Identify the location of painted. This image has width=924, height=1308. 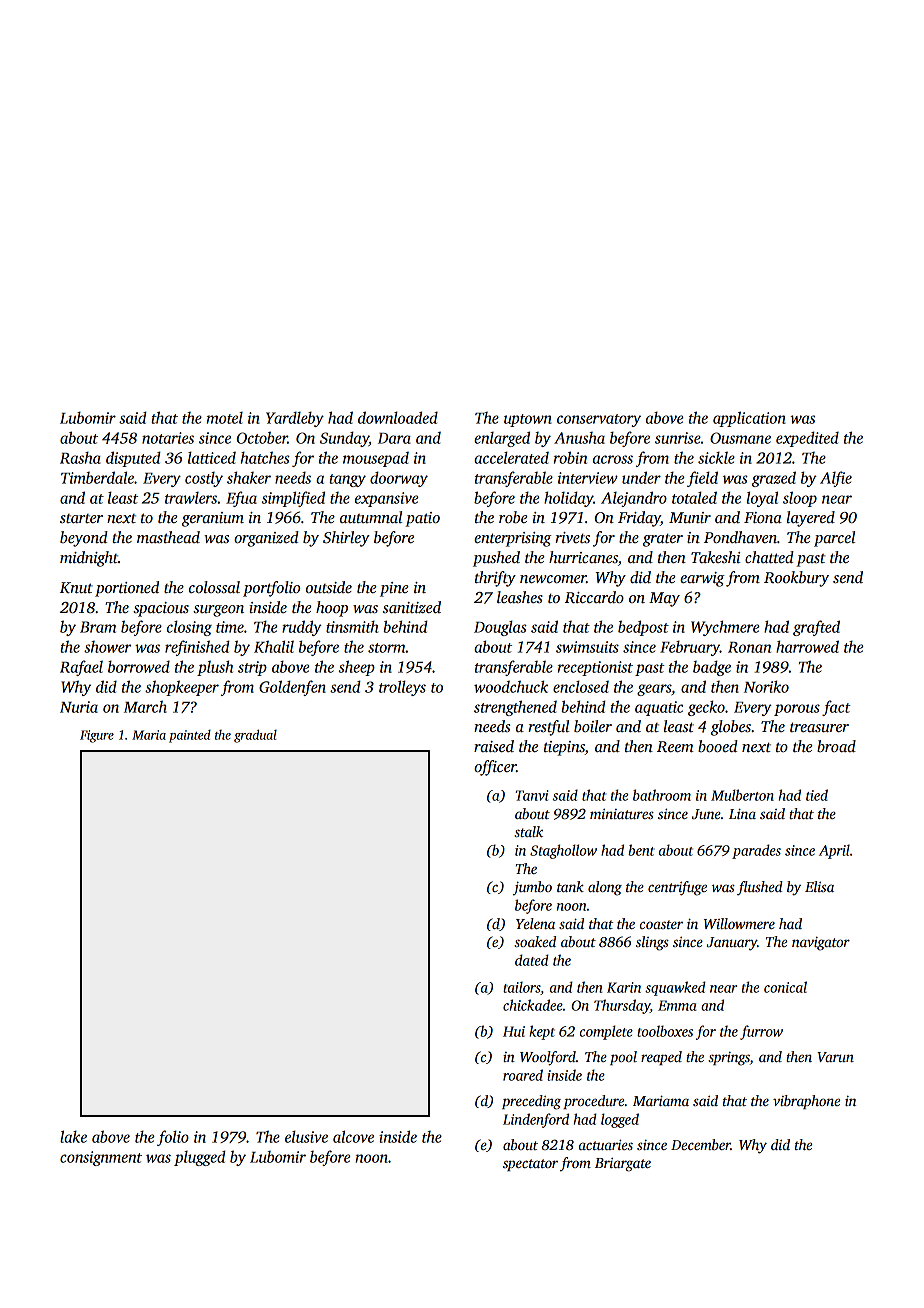
(190, 736).
